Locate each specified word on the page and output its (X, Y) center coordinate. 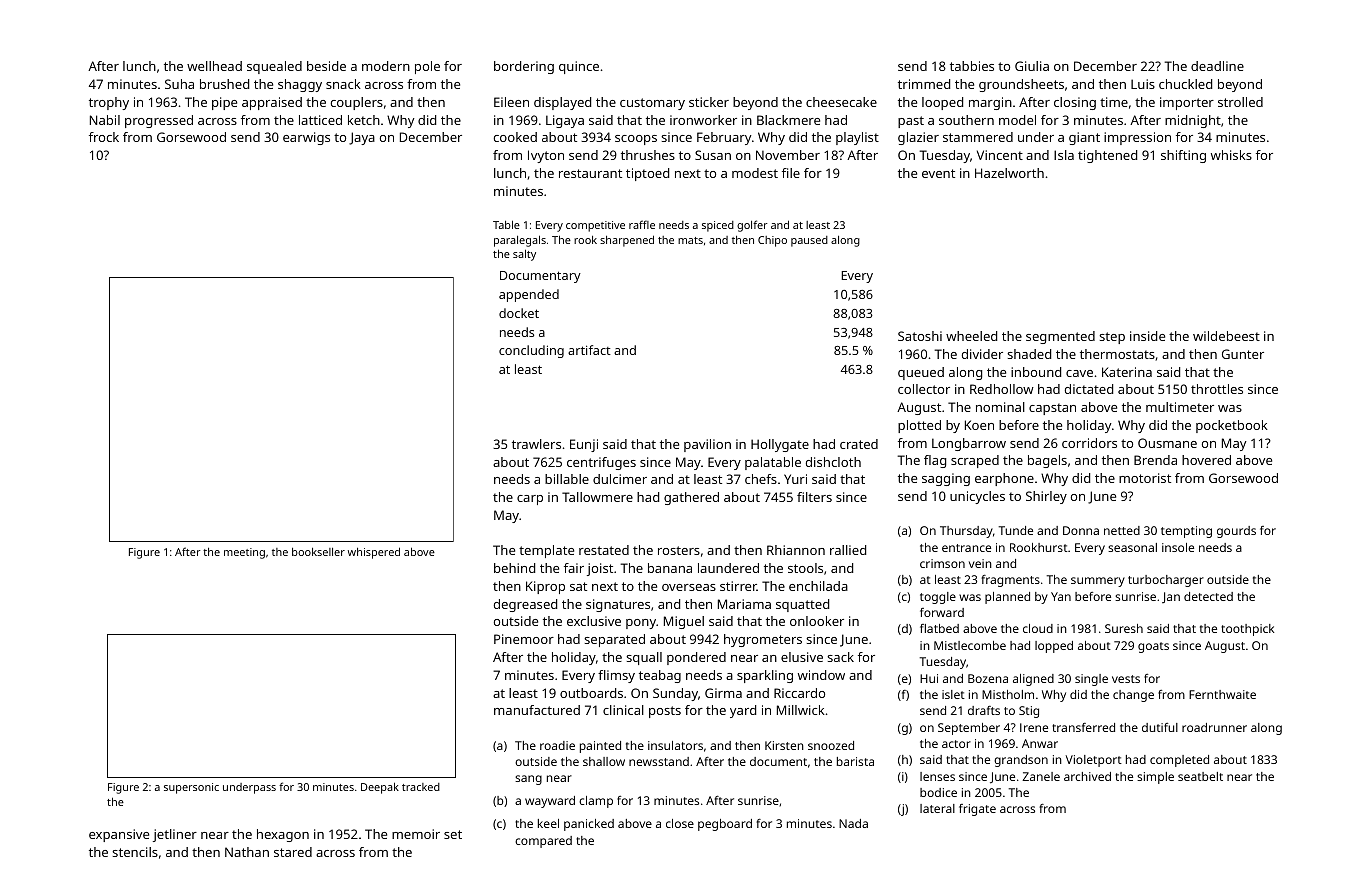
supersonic (191, 788)
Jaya (362, 138)
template (546, 551)
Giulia (1032, 66)
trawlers (536, 444)
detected (1208, 596)
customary (652, 104)
